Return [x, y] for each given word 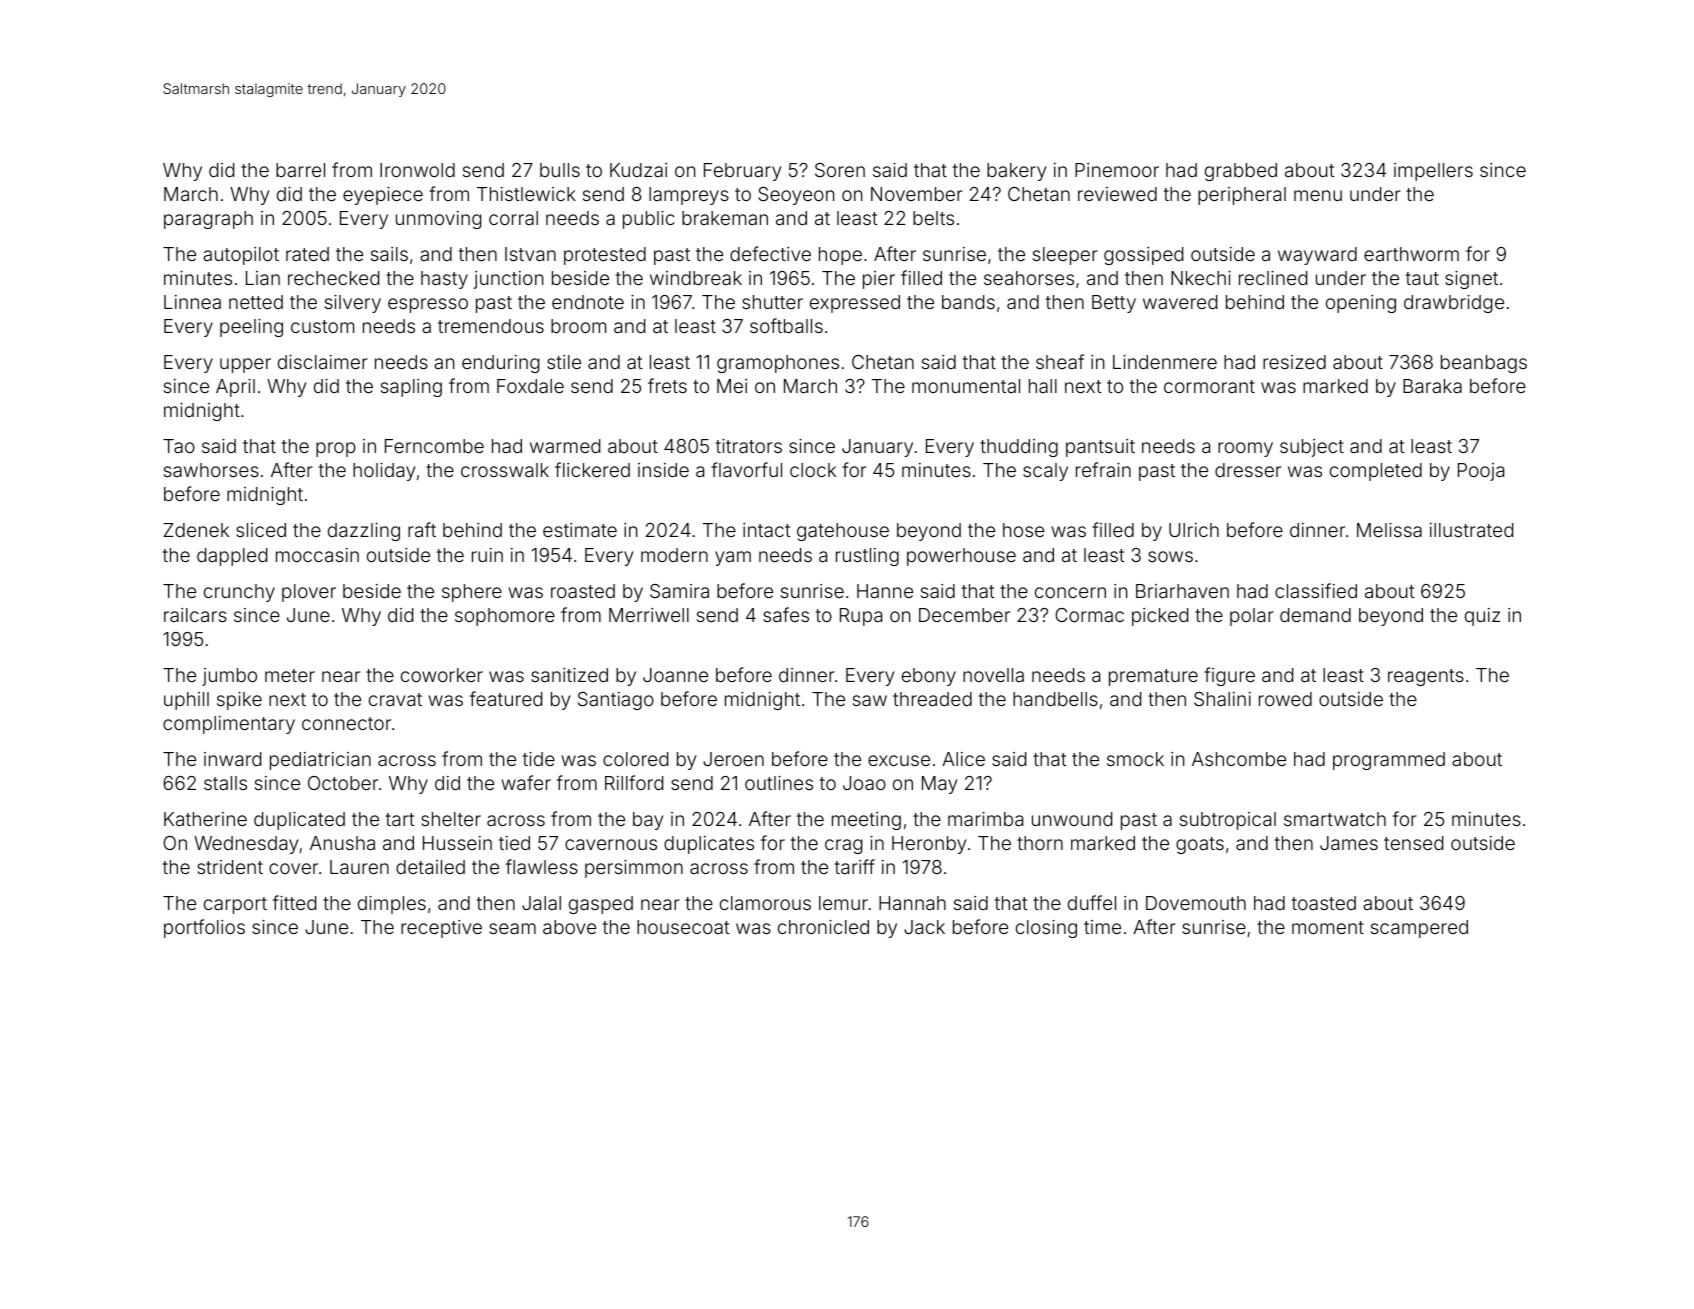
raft [422, 529]
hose [1023, 530]
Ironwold [417, 170]
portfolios [204, 928]
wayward [1317, 256]
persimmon [634, 869]
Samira [679, 591]
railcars [195, 615]
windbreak [696, 278]
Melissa [1389, 530]
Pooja [1481, 472]
